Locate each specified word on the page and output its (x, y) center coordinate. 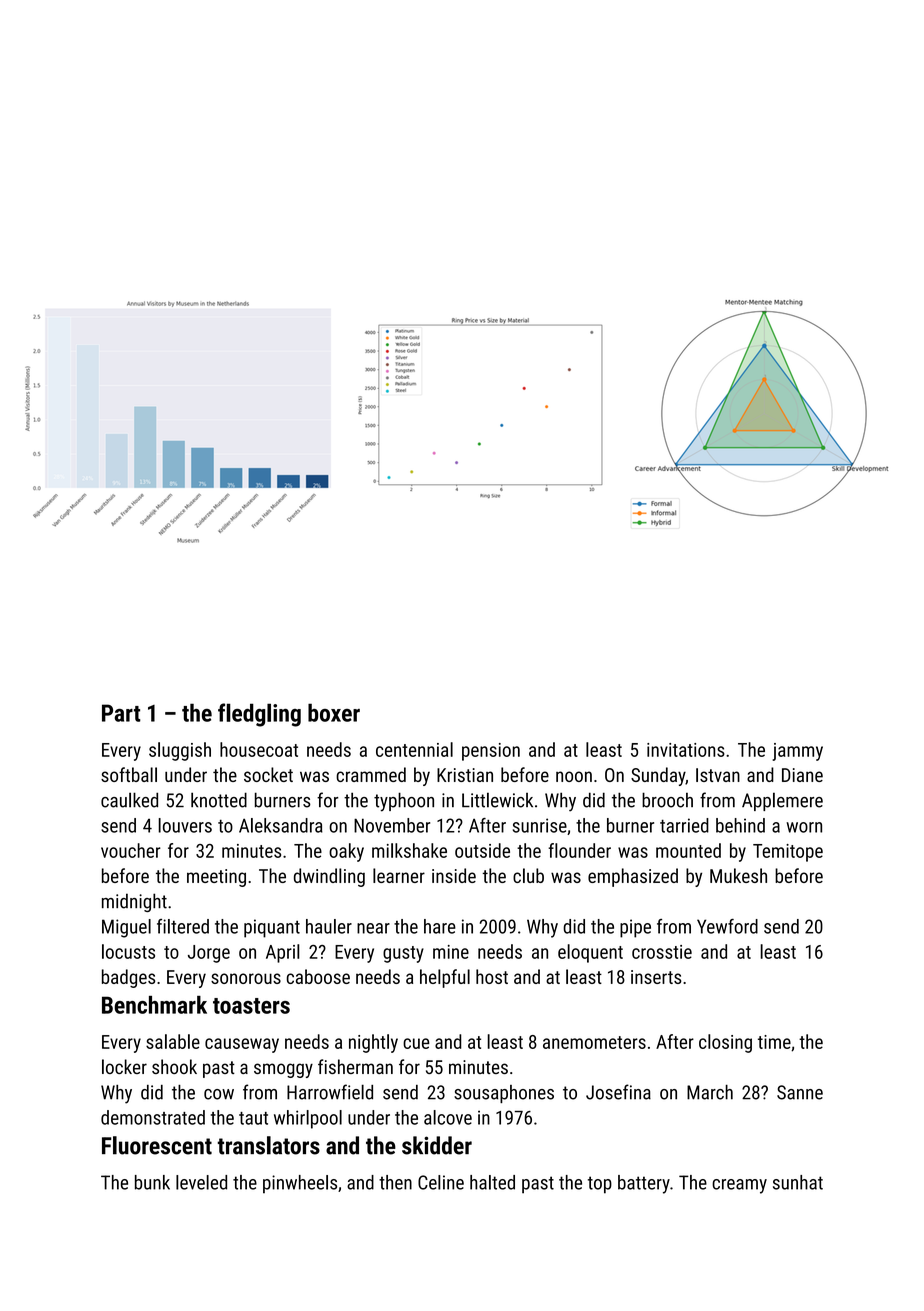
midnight (134, 902)
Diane (802, 775)
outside (482, 850)
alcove (448, 1117)
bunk (152, 1182)
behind (740, 825)
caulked (129, 800)
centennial (414, 749)
